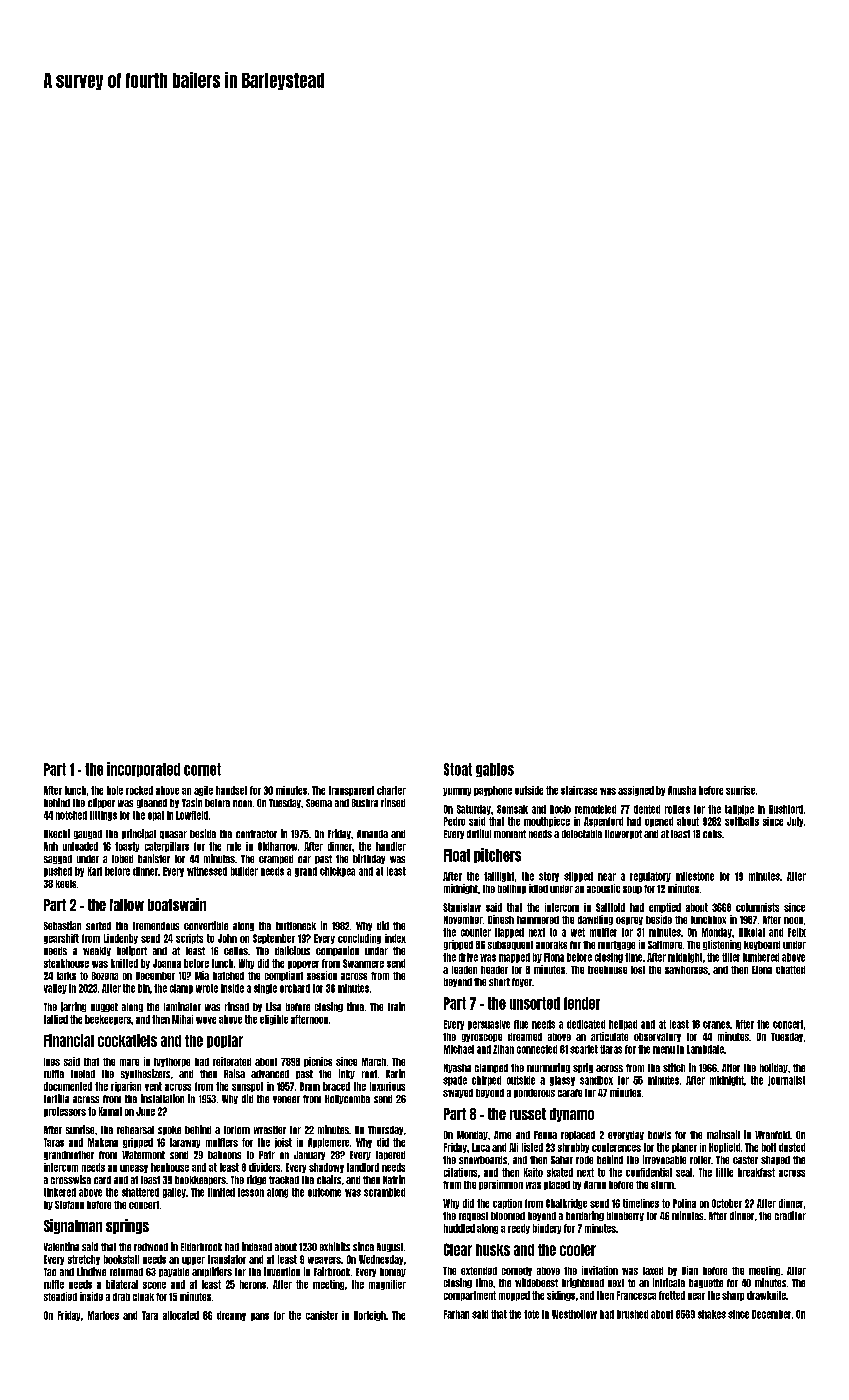  Describe the element at coordinates (167, 963) in the page. I see `Joanna` at that location.
